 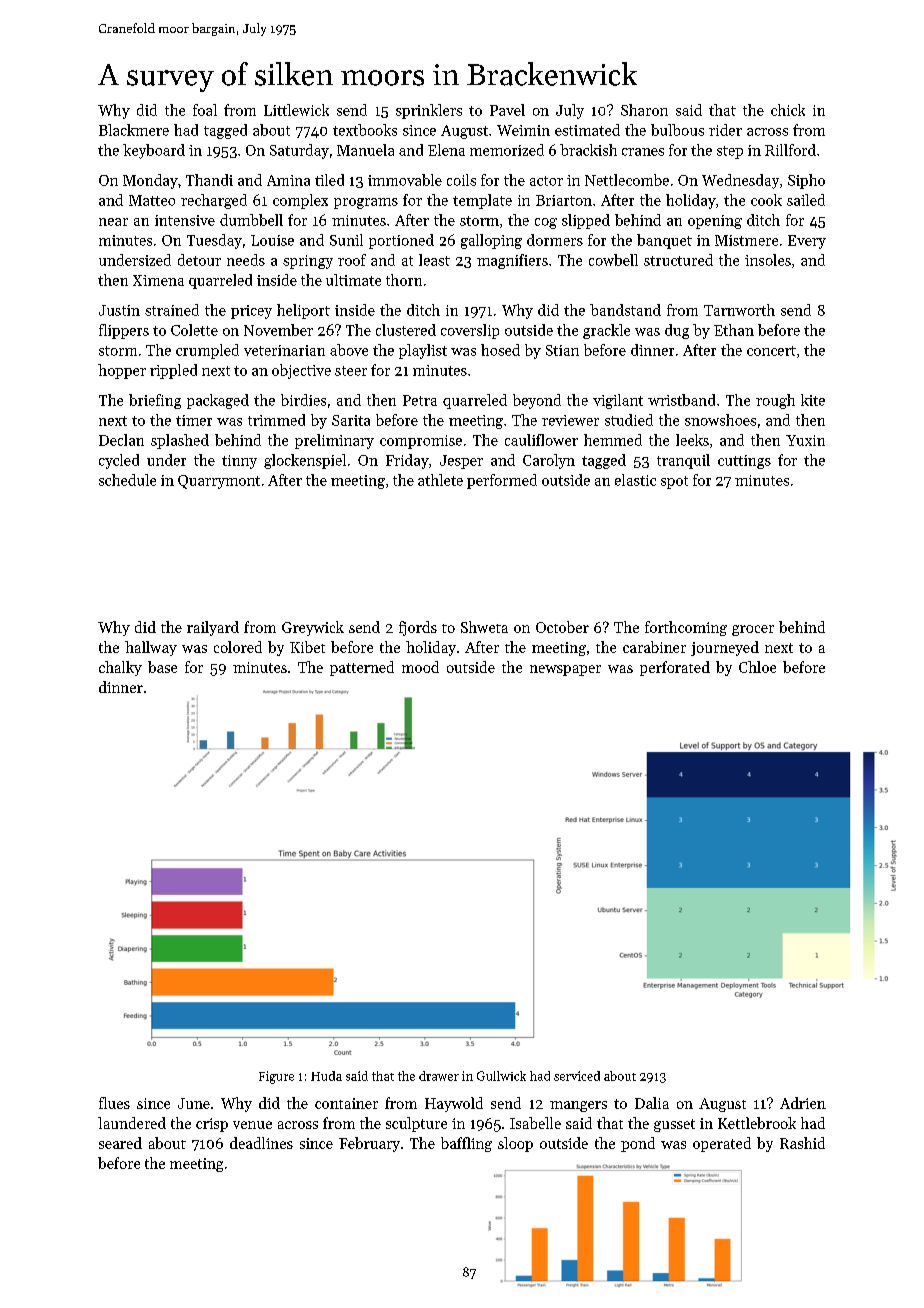 I want to click on drawer, so click(x=439, y=1076).
